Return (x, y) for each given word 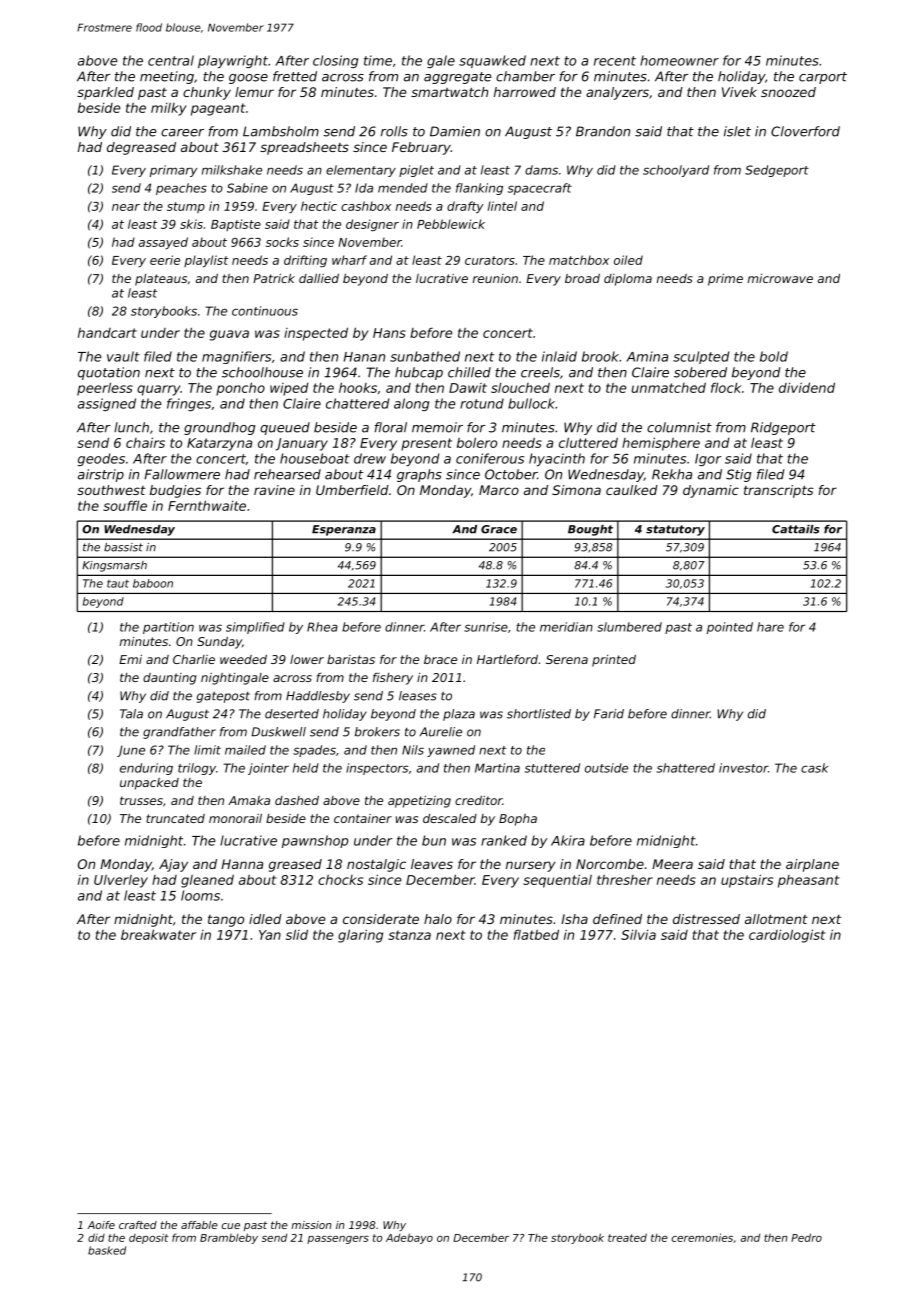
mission (311, 1225)
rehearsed (287, 474)
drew (370, 458)
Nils (413, 750)
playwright (233, 61)
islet (737, 131)
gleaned (207, 881)
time (378, 60)
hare (770, 627)
